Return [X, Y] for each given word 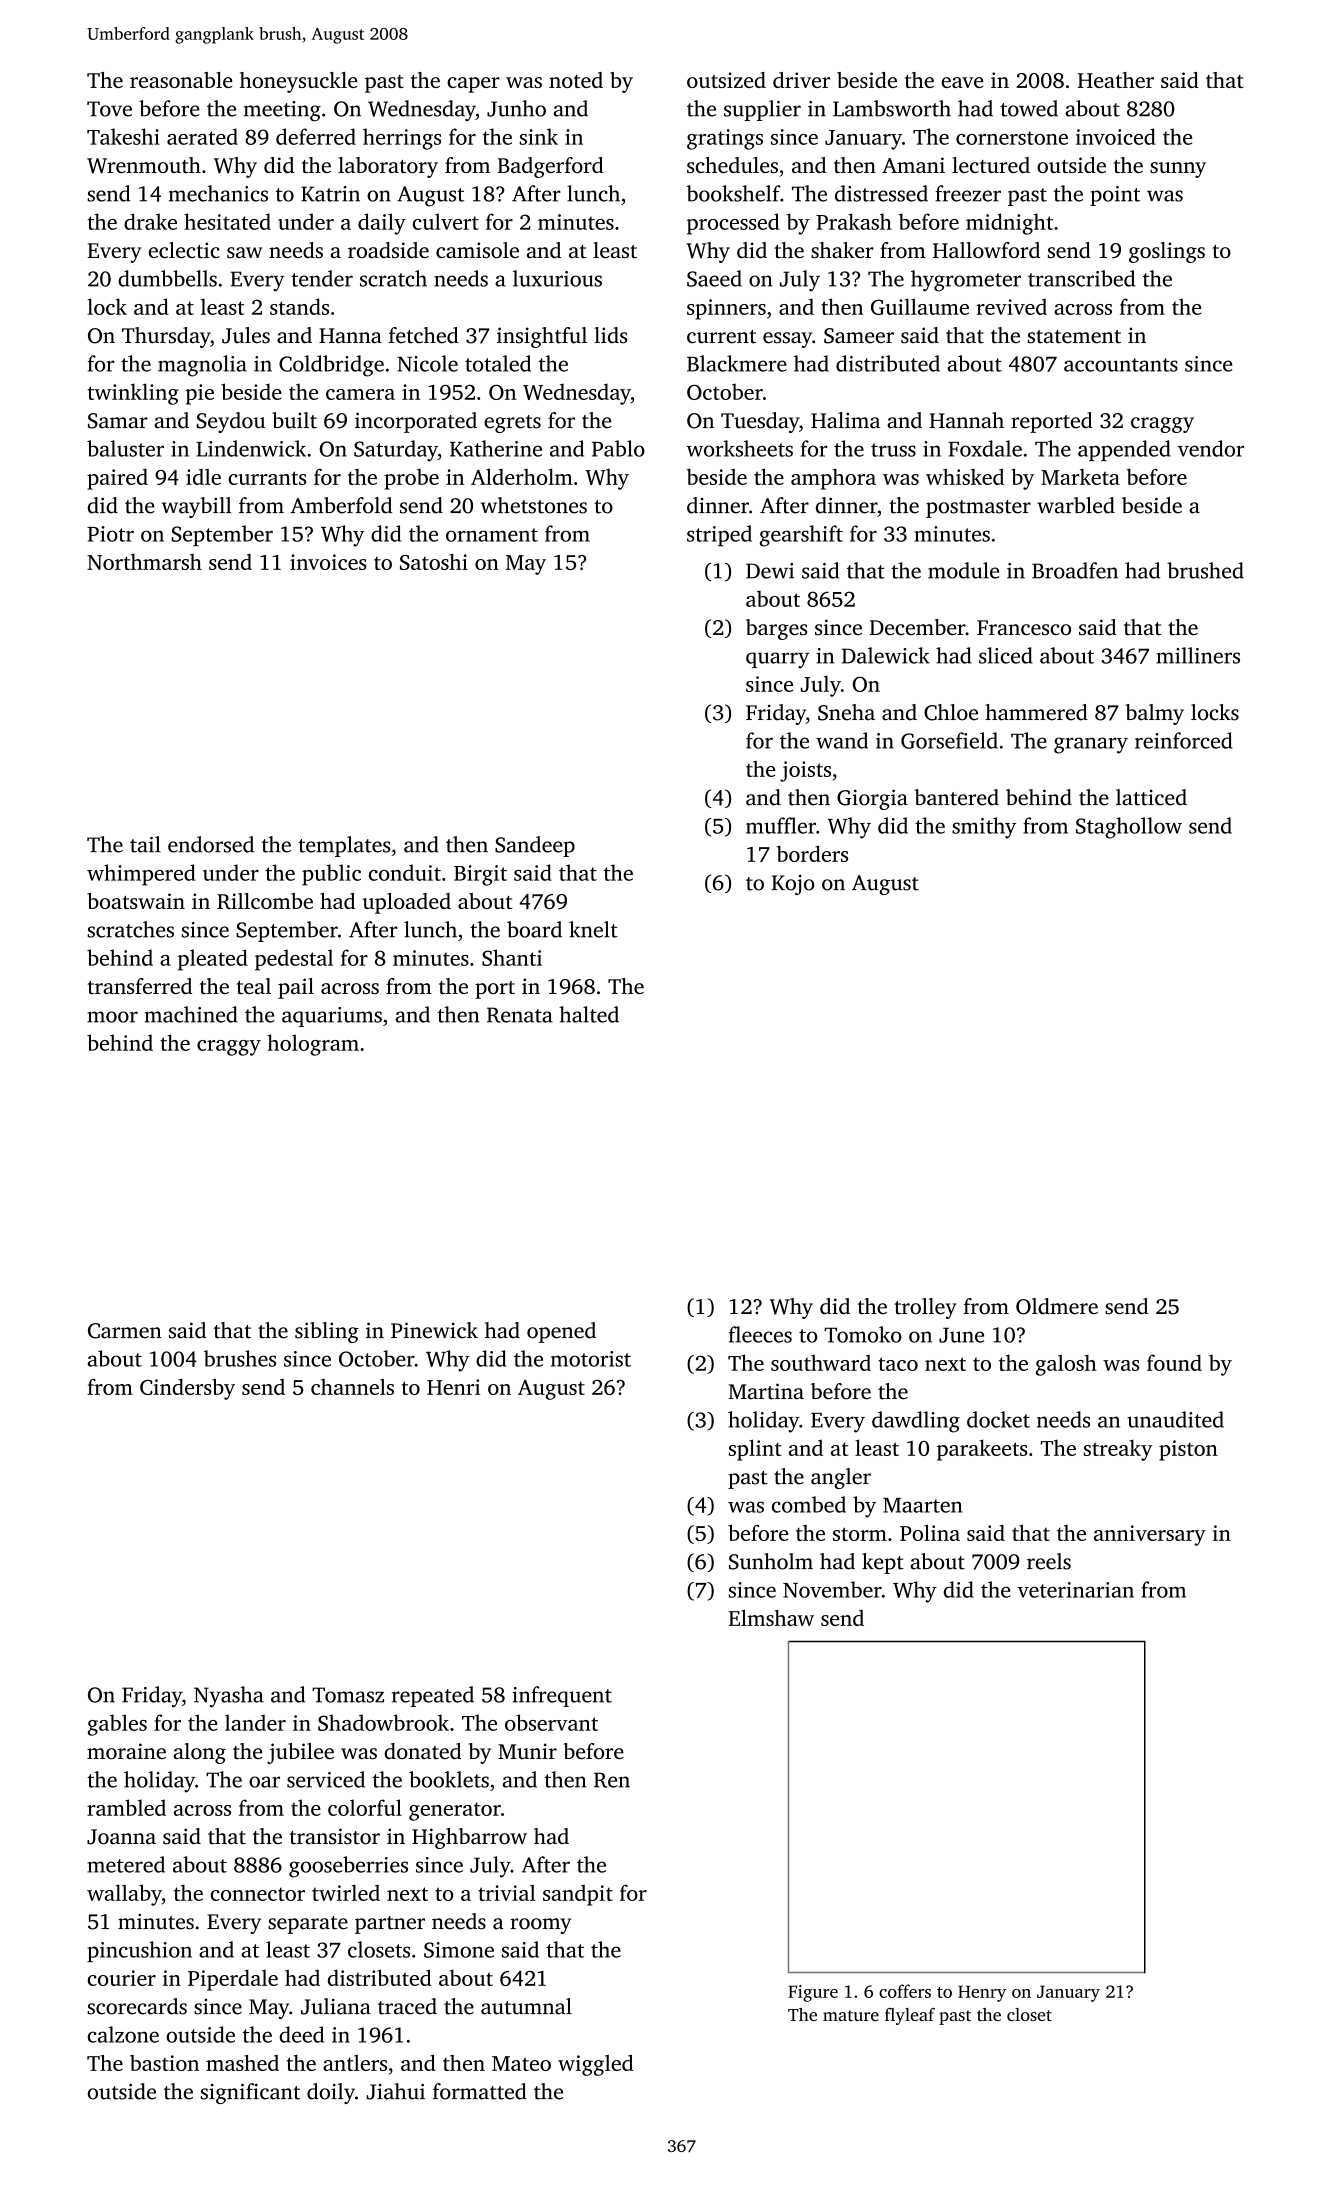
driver [801, 80]
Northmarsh [144, 562]
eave [962, 82]
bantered [956, 797]
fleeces [760, 1334]
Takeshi [123, 136]
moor [112, 1017]
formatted [480, 2091]
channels [352, 1387]
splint [755, 1450]
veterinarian [1075, 1590]
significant [250, 2093]
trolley [925, 1308]
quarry [777, 660]
